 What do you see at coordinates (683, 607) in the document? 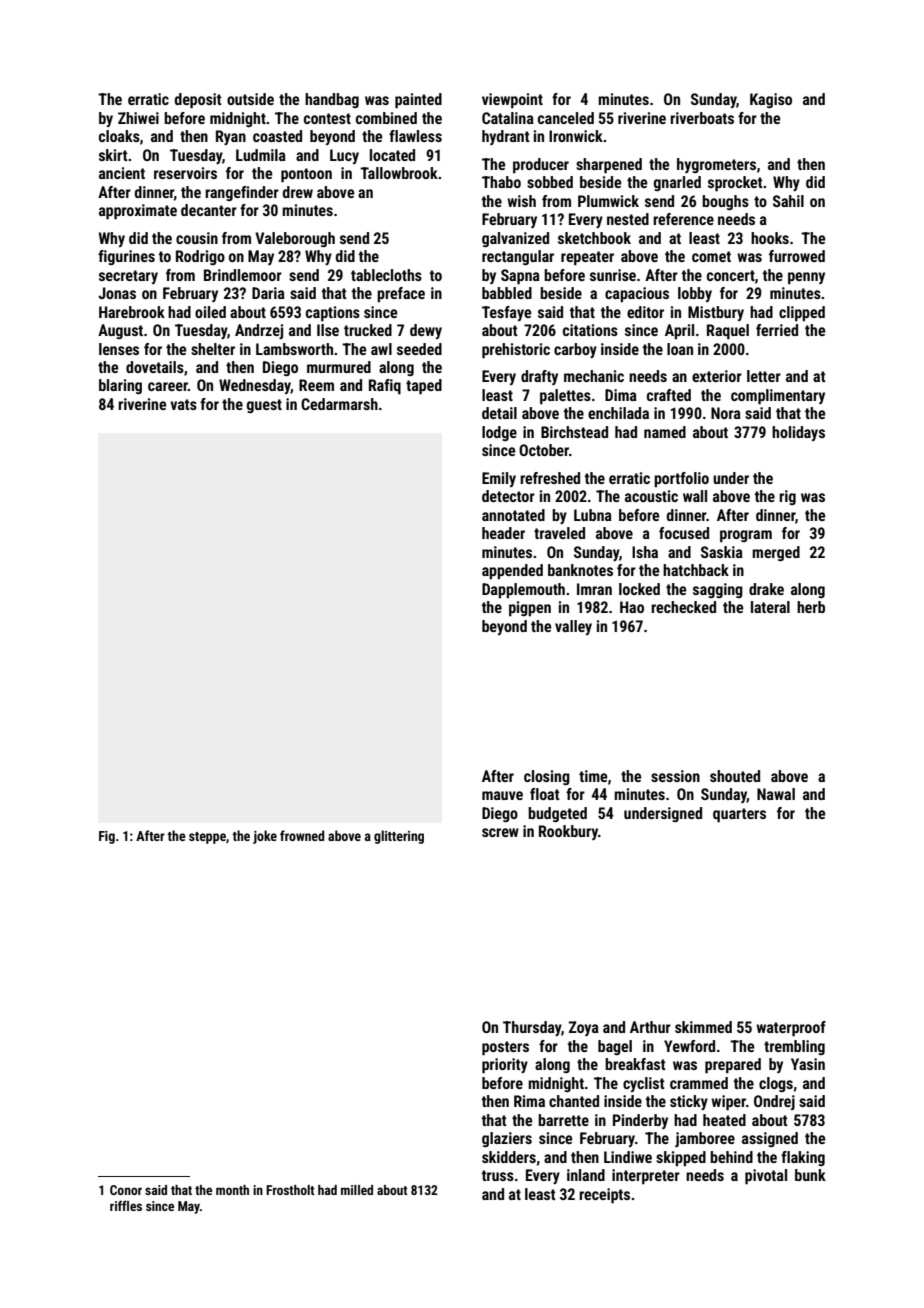
I see `rechecked` at bounding box center [683, 607].
